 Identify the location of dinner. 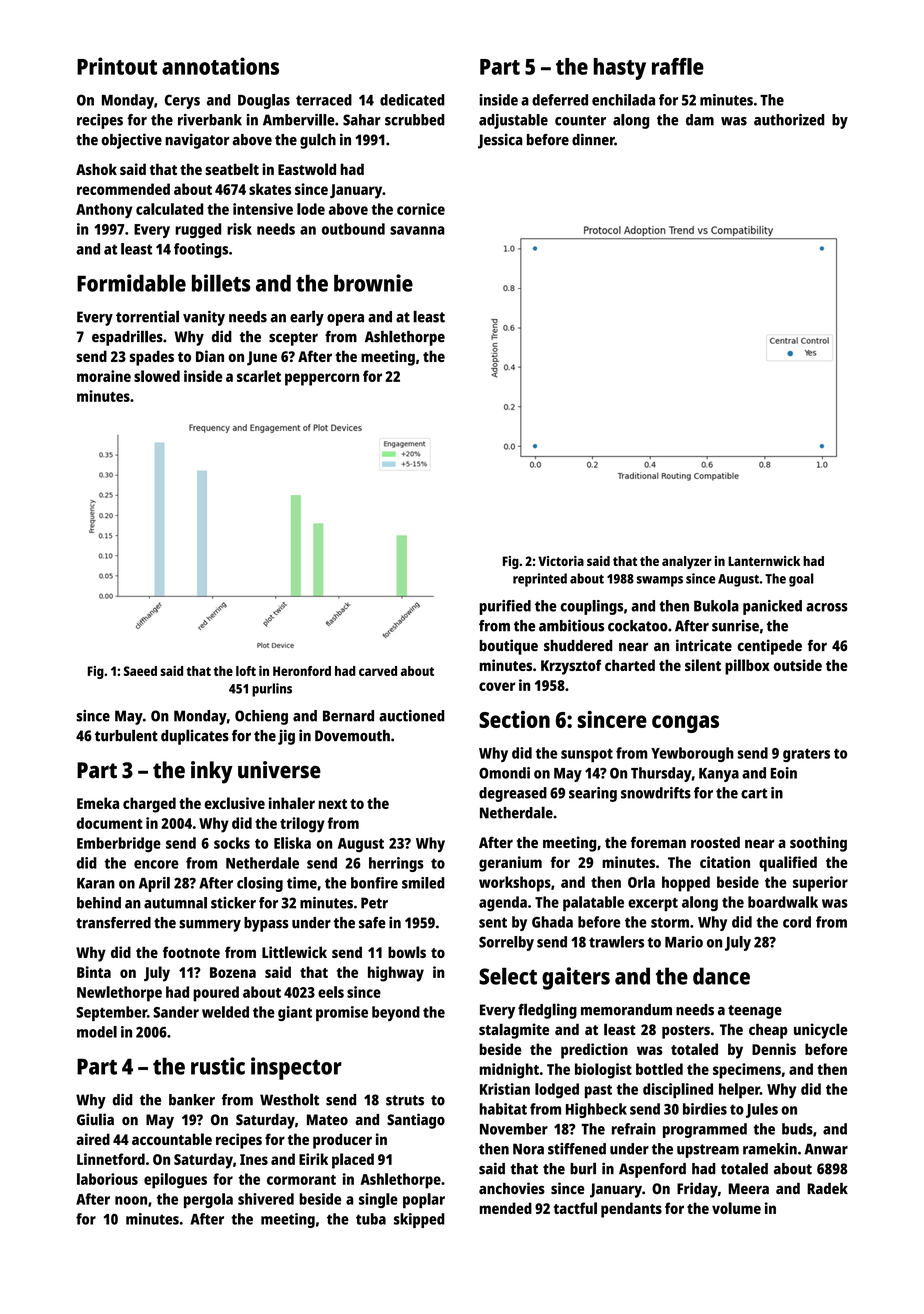
(593, 139).
